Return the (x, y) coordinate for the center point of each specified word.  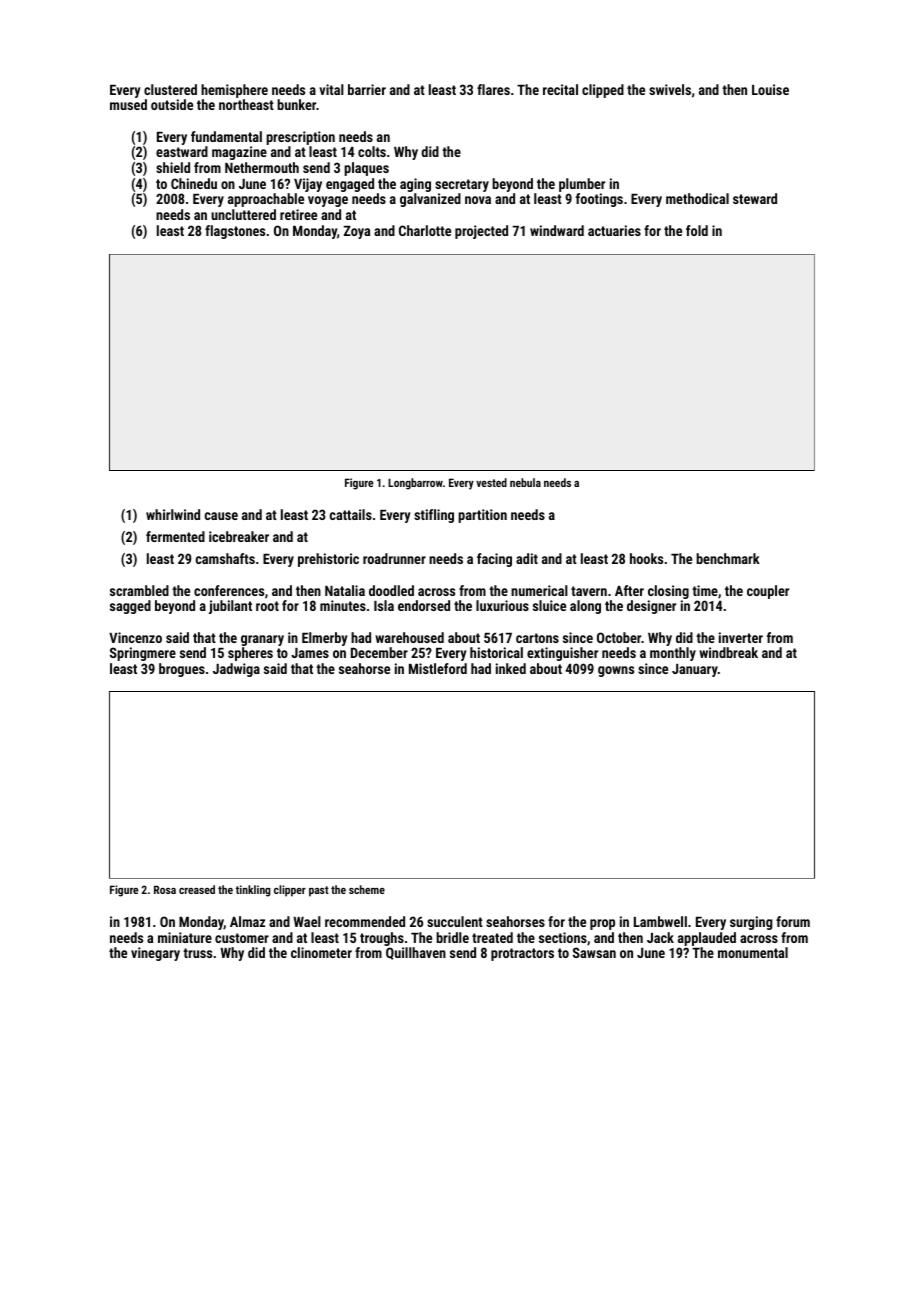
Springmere (143, 654)
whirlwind (173, 514)
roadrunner (394, 558)
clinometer (321, 952)
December (379, 652)
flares (493, 89)
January (695, 670)
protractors (522, 954)
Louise (770, 89)
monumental (753, 952)
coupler (768, 592)
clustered (170, 89)
